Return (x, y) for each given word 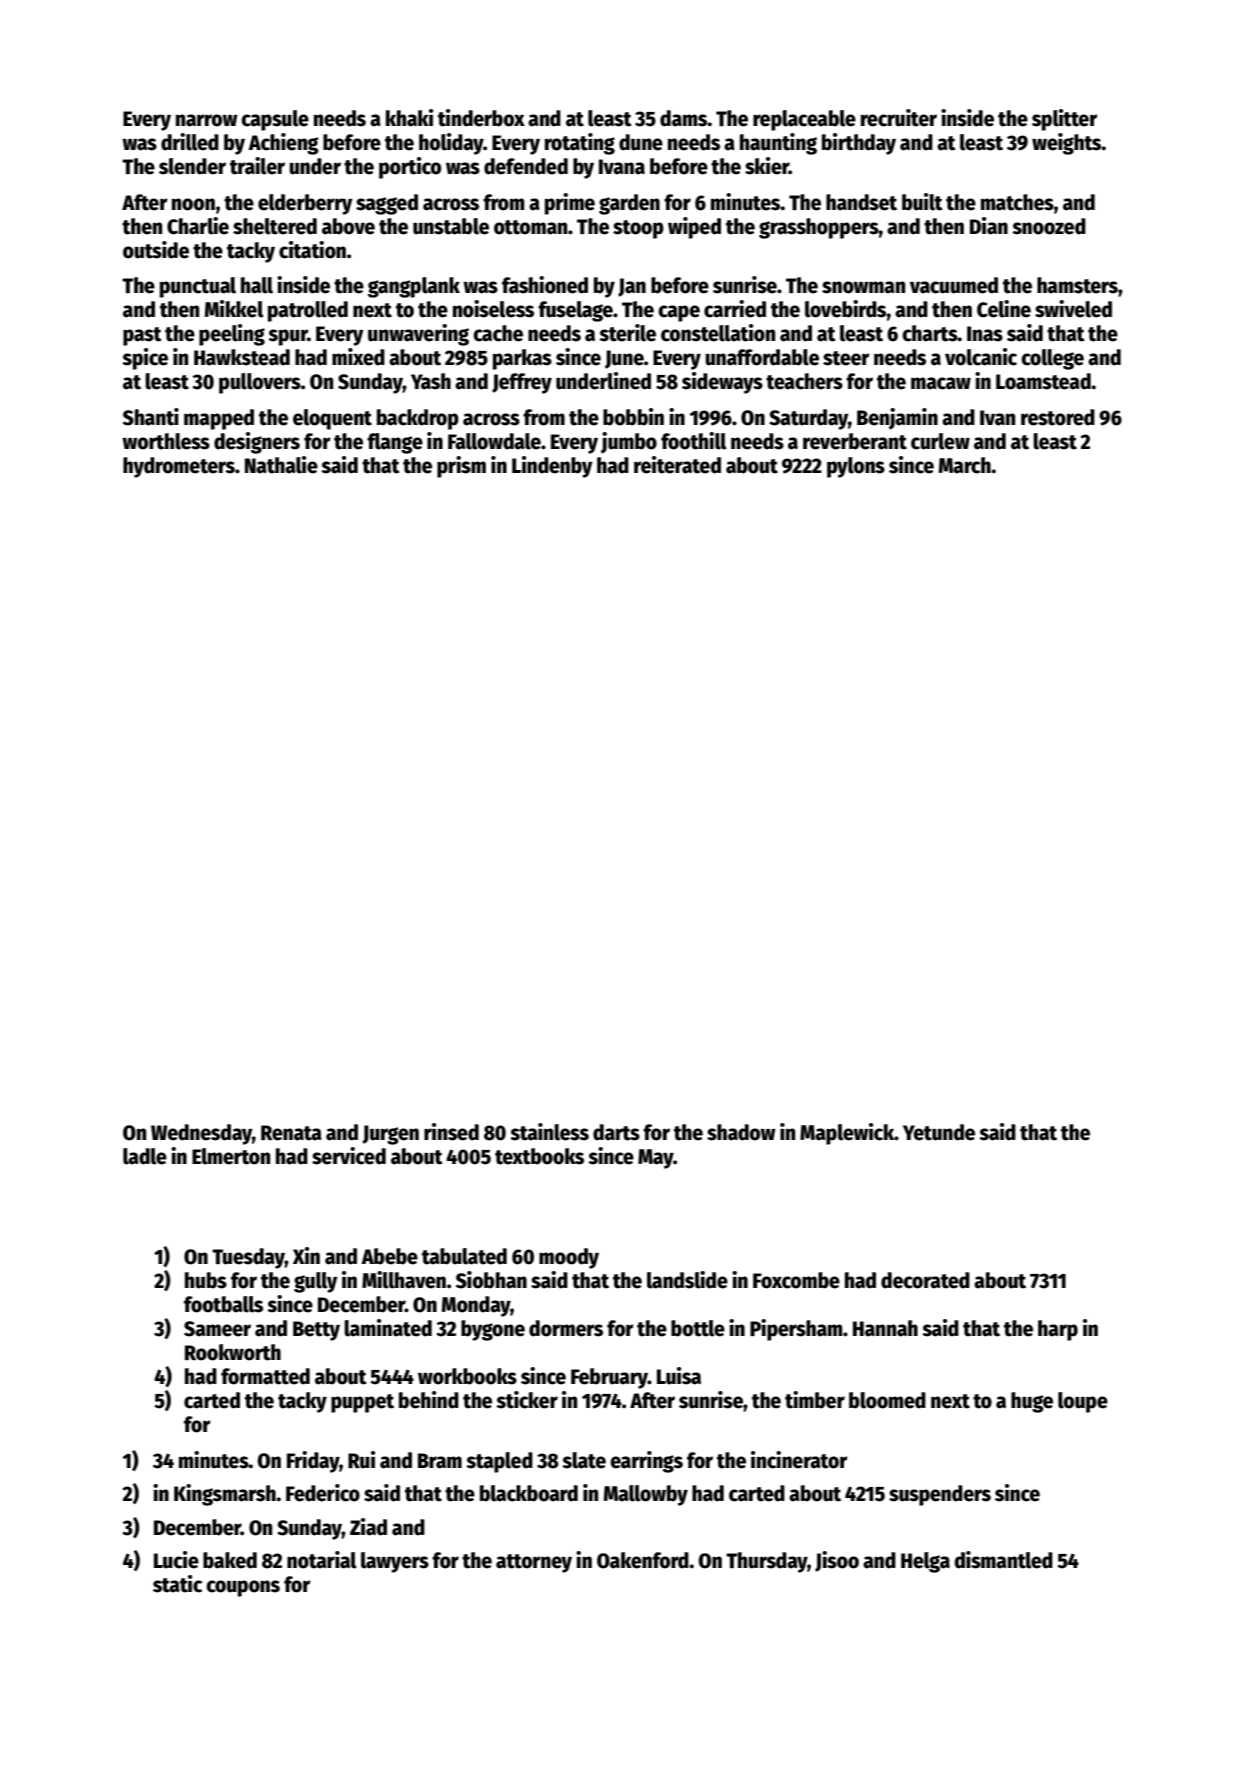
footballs (223, 1304)
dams (684, 118)
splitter (1064, 120)
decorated (925, 1280)
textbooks (539, 1156)
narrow (207, 120)
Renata (291, 1133)
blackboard (529, 1493)
